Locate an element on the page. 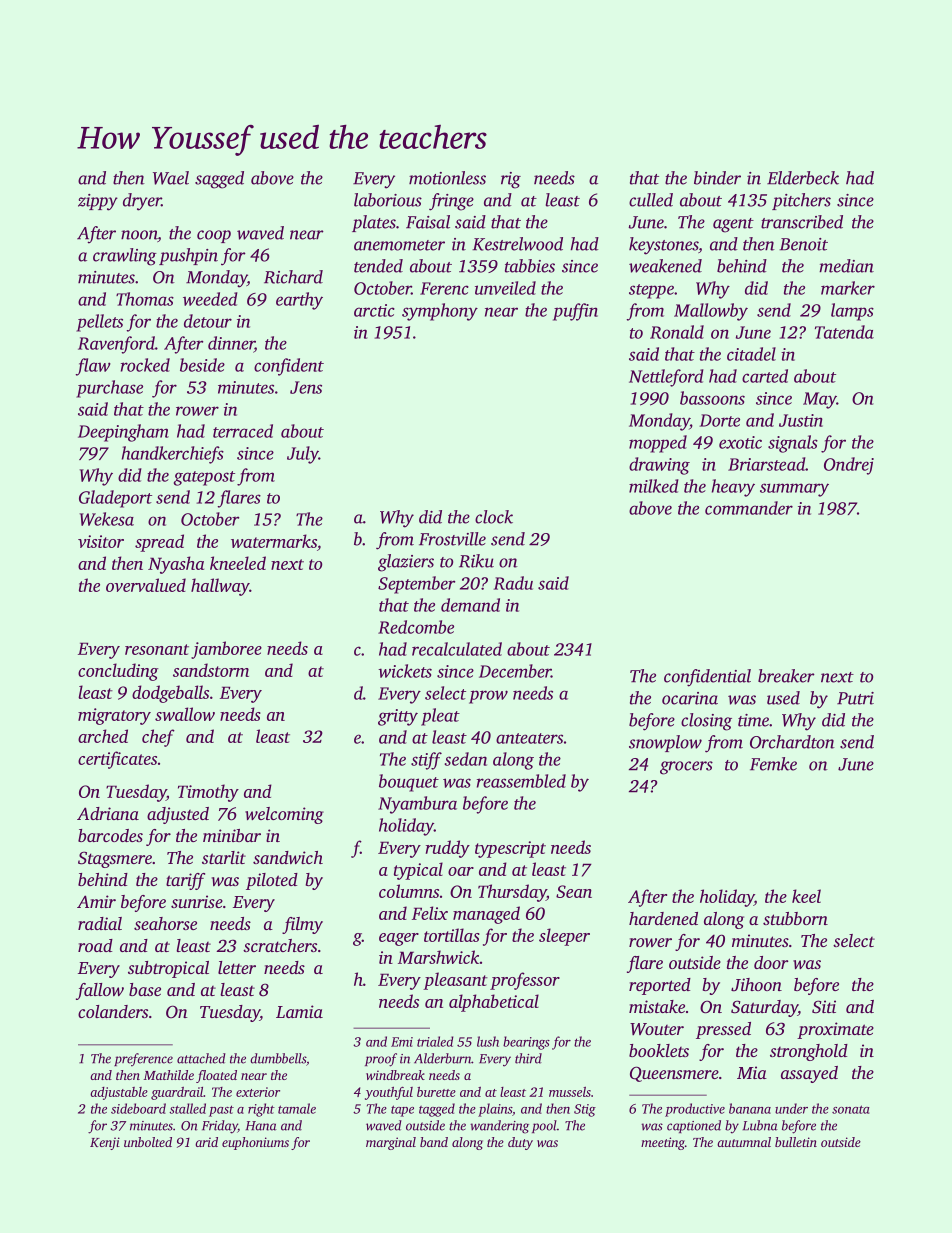  earthy is located at coordinates (299, 301).
